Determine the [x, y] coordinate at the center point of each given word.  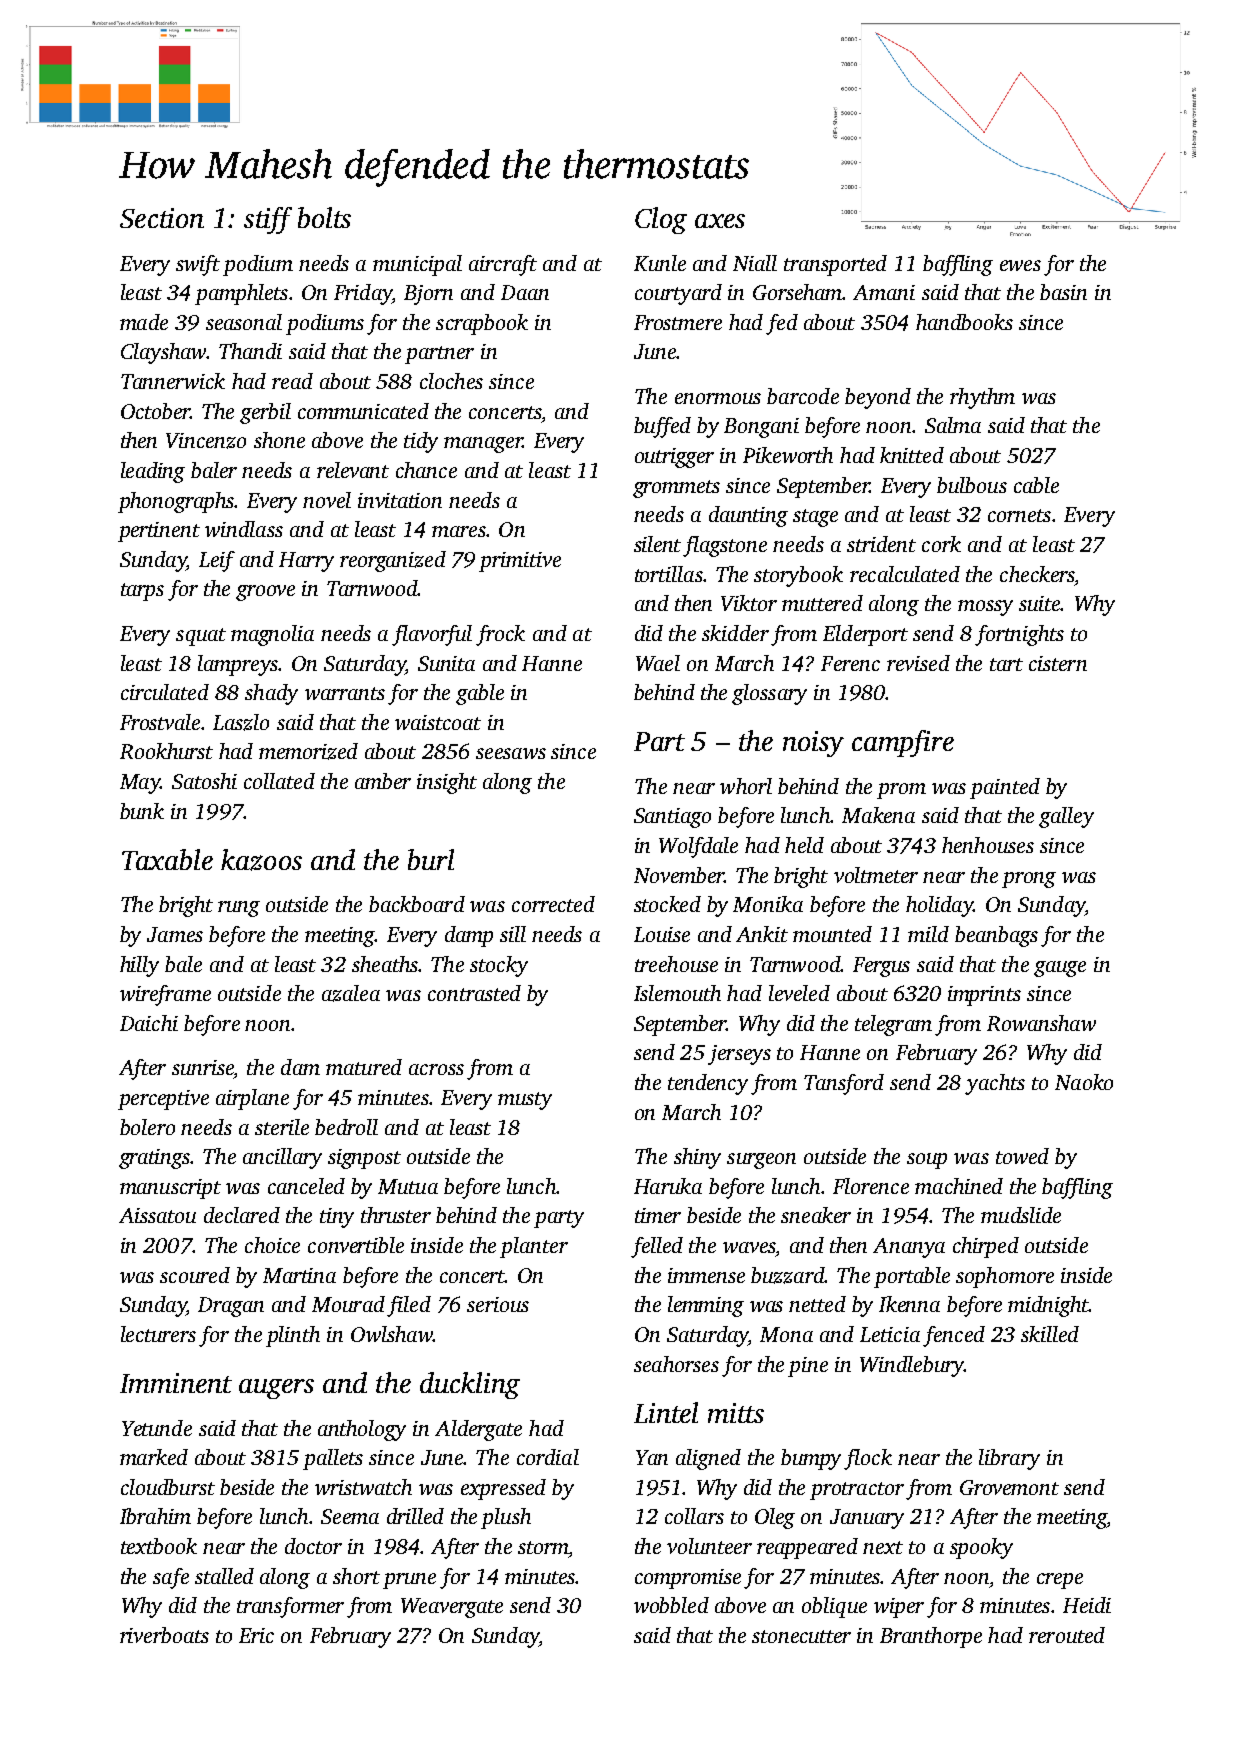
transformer [290, 1607]
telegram [893, 1025]
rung [239, 909]
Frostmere [678, 322]
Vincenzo [206, 441]
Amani [884, 292]
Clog [661, 220]
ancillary [282, 1158]
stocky [499, 966]
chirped [986, 1247]
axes [720, 221]
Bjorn [428, 295]
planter [534, 1247]
